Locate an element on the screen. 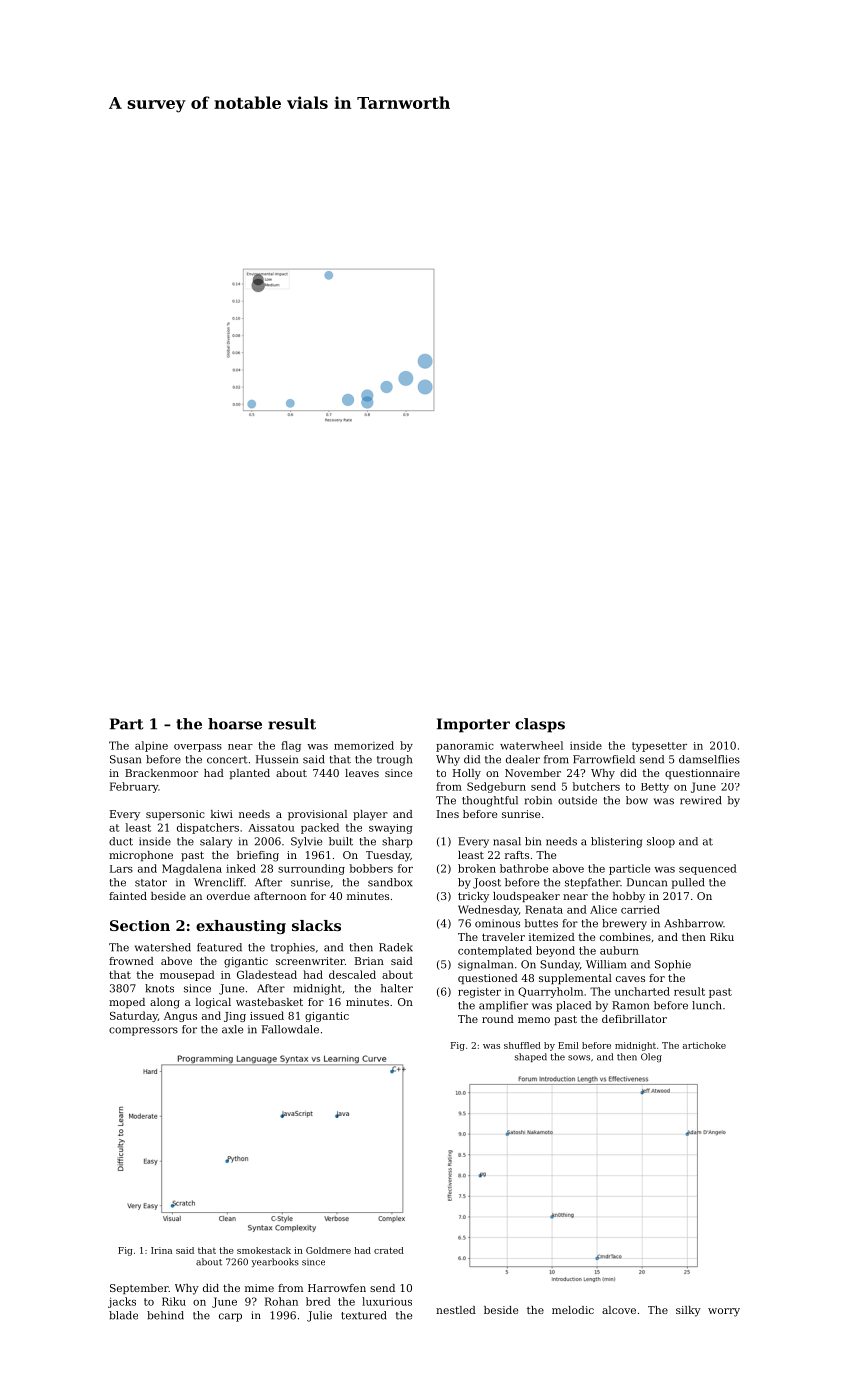 This screenshot has width=849, height=1400. Goldmere is located at coordinates (328, 1250).
